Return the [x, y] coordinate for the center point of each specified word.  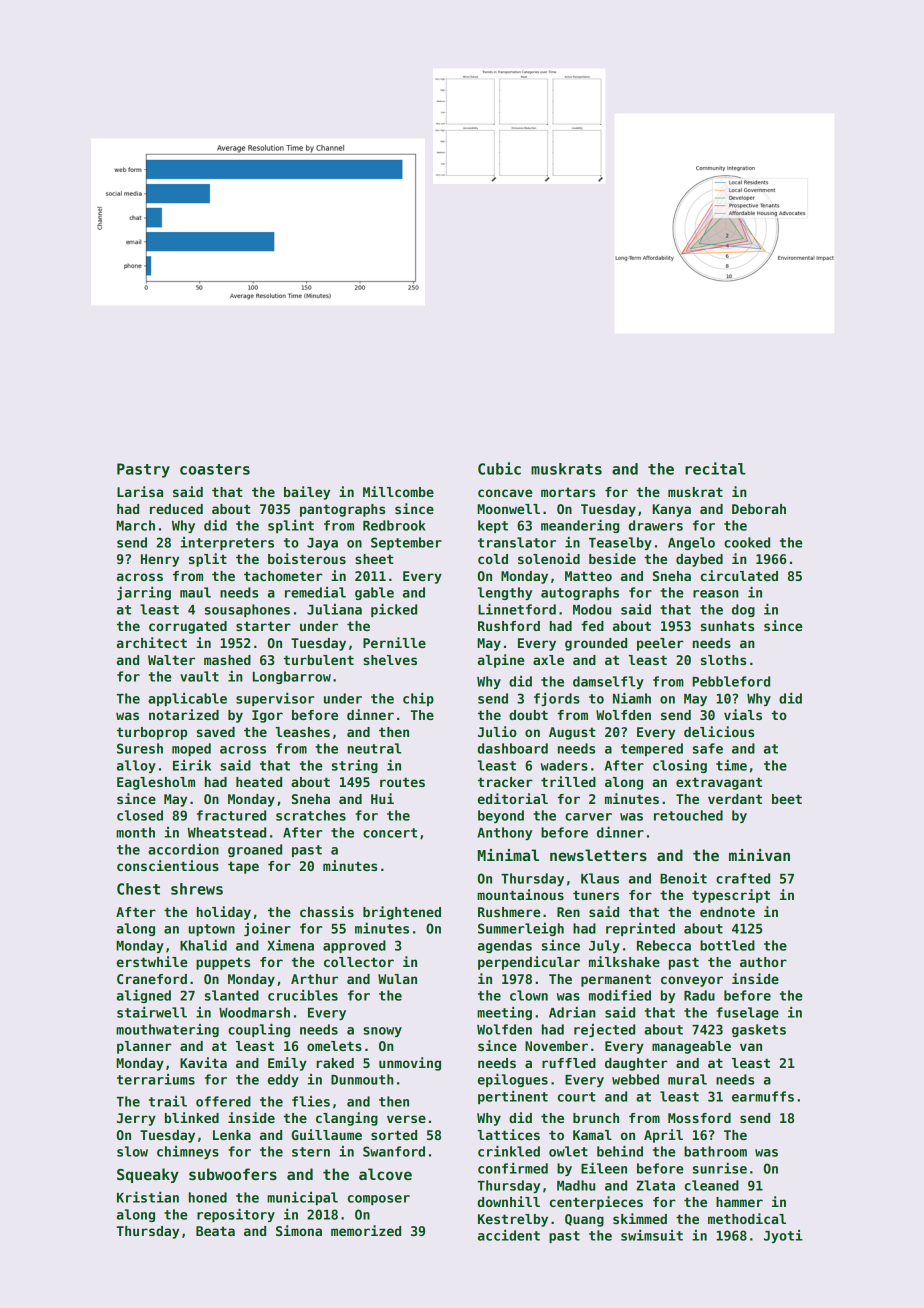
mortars [568, 492]
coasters [215, 469]
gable [374, 593]
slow [132, 1151]
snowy [382, 1032]
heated [259, 782]
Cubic [499, 468]
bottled [727, 945]
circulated [739, 575]
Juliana [334, 609]
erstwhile [152, 961]
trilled [568, 781]
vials [743, 714]
